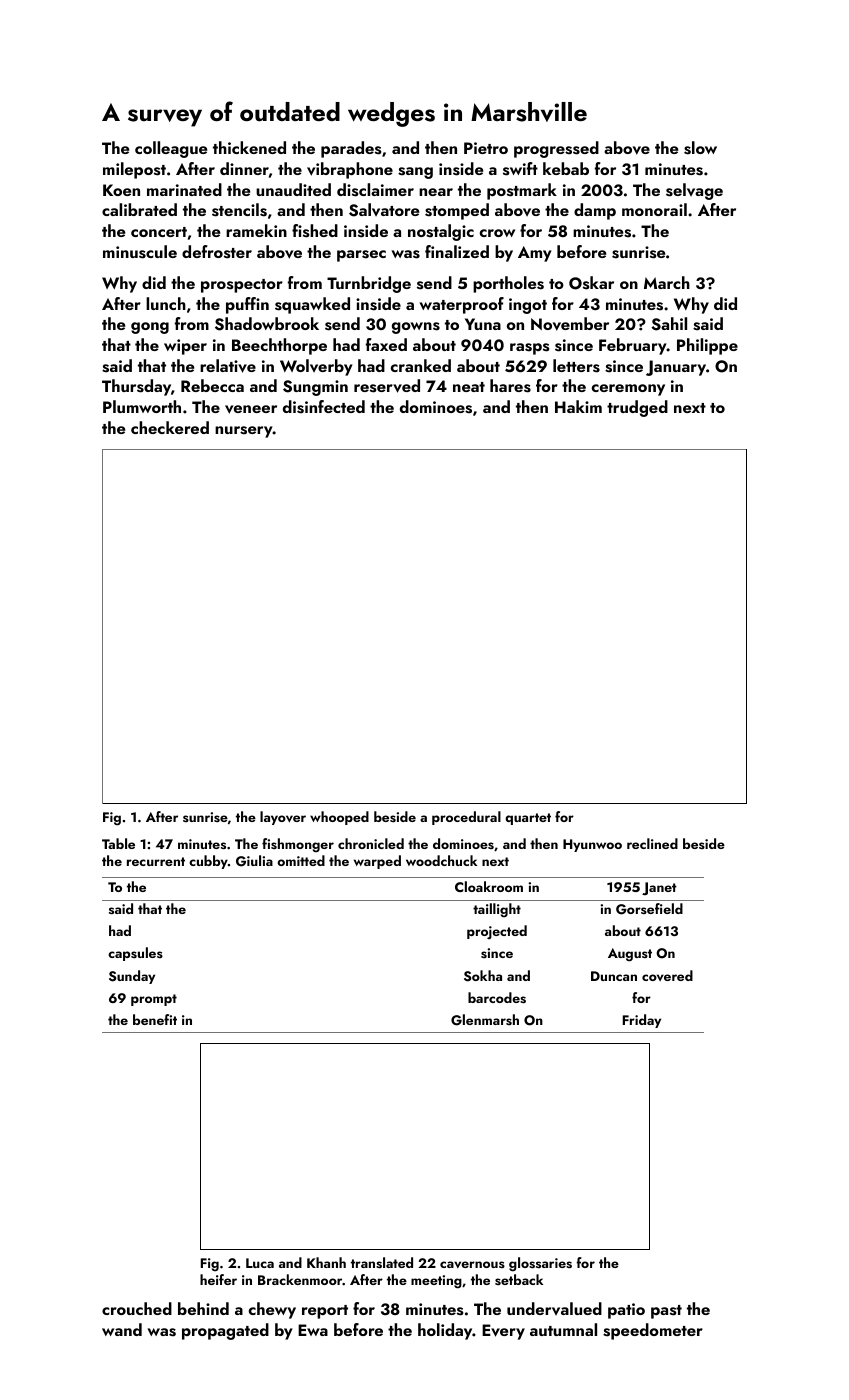 Image resolution: width=849 pixels, height=1400 pixels. What do you see at coordinates (134, 170) in the document?
I see `milepost` at bounding box center [134, 170].
